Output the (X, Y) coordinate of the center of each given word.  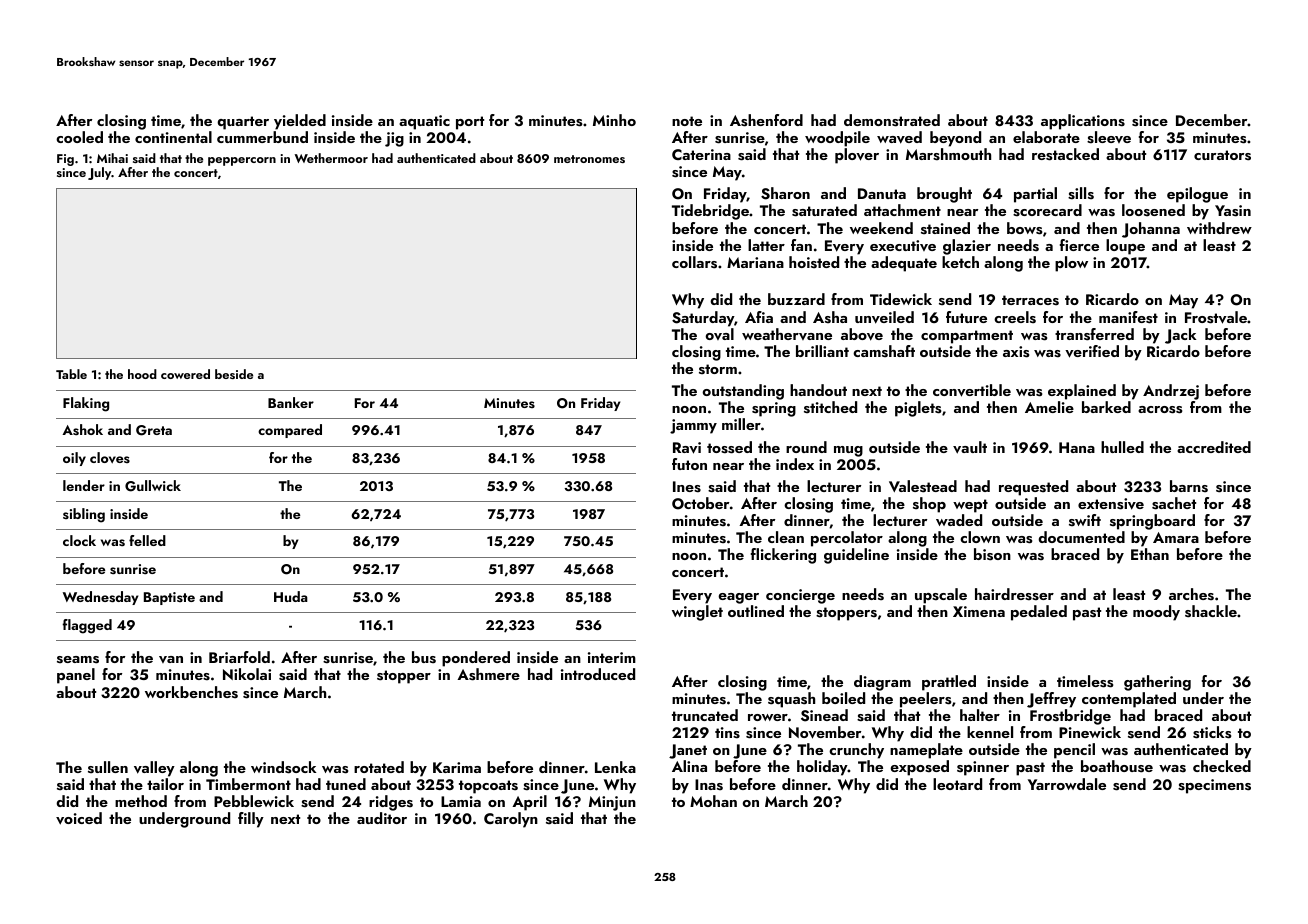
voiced (79, 818)
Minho (614, 120)
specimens (1214, 786)
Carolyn (511, 820)
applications (1083, 122)
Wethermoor (331, 158)
